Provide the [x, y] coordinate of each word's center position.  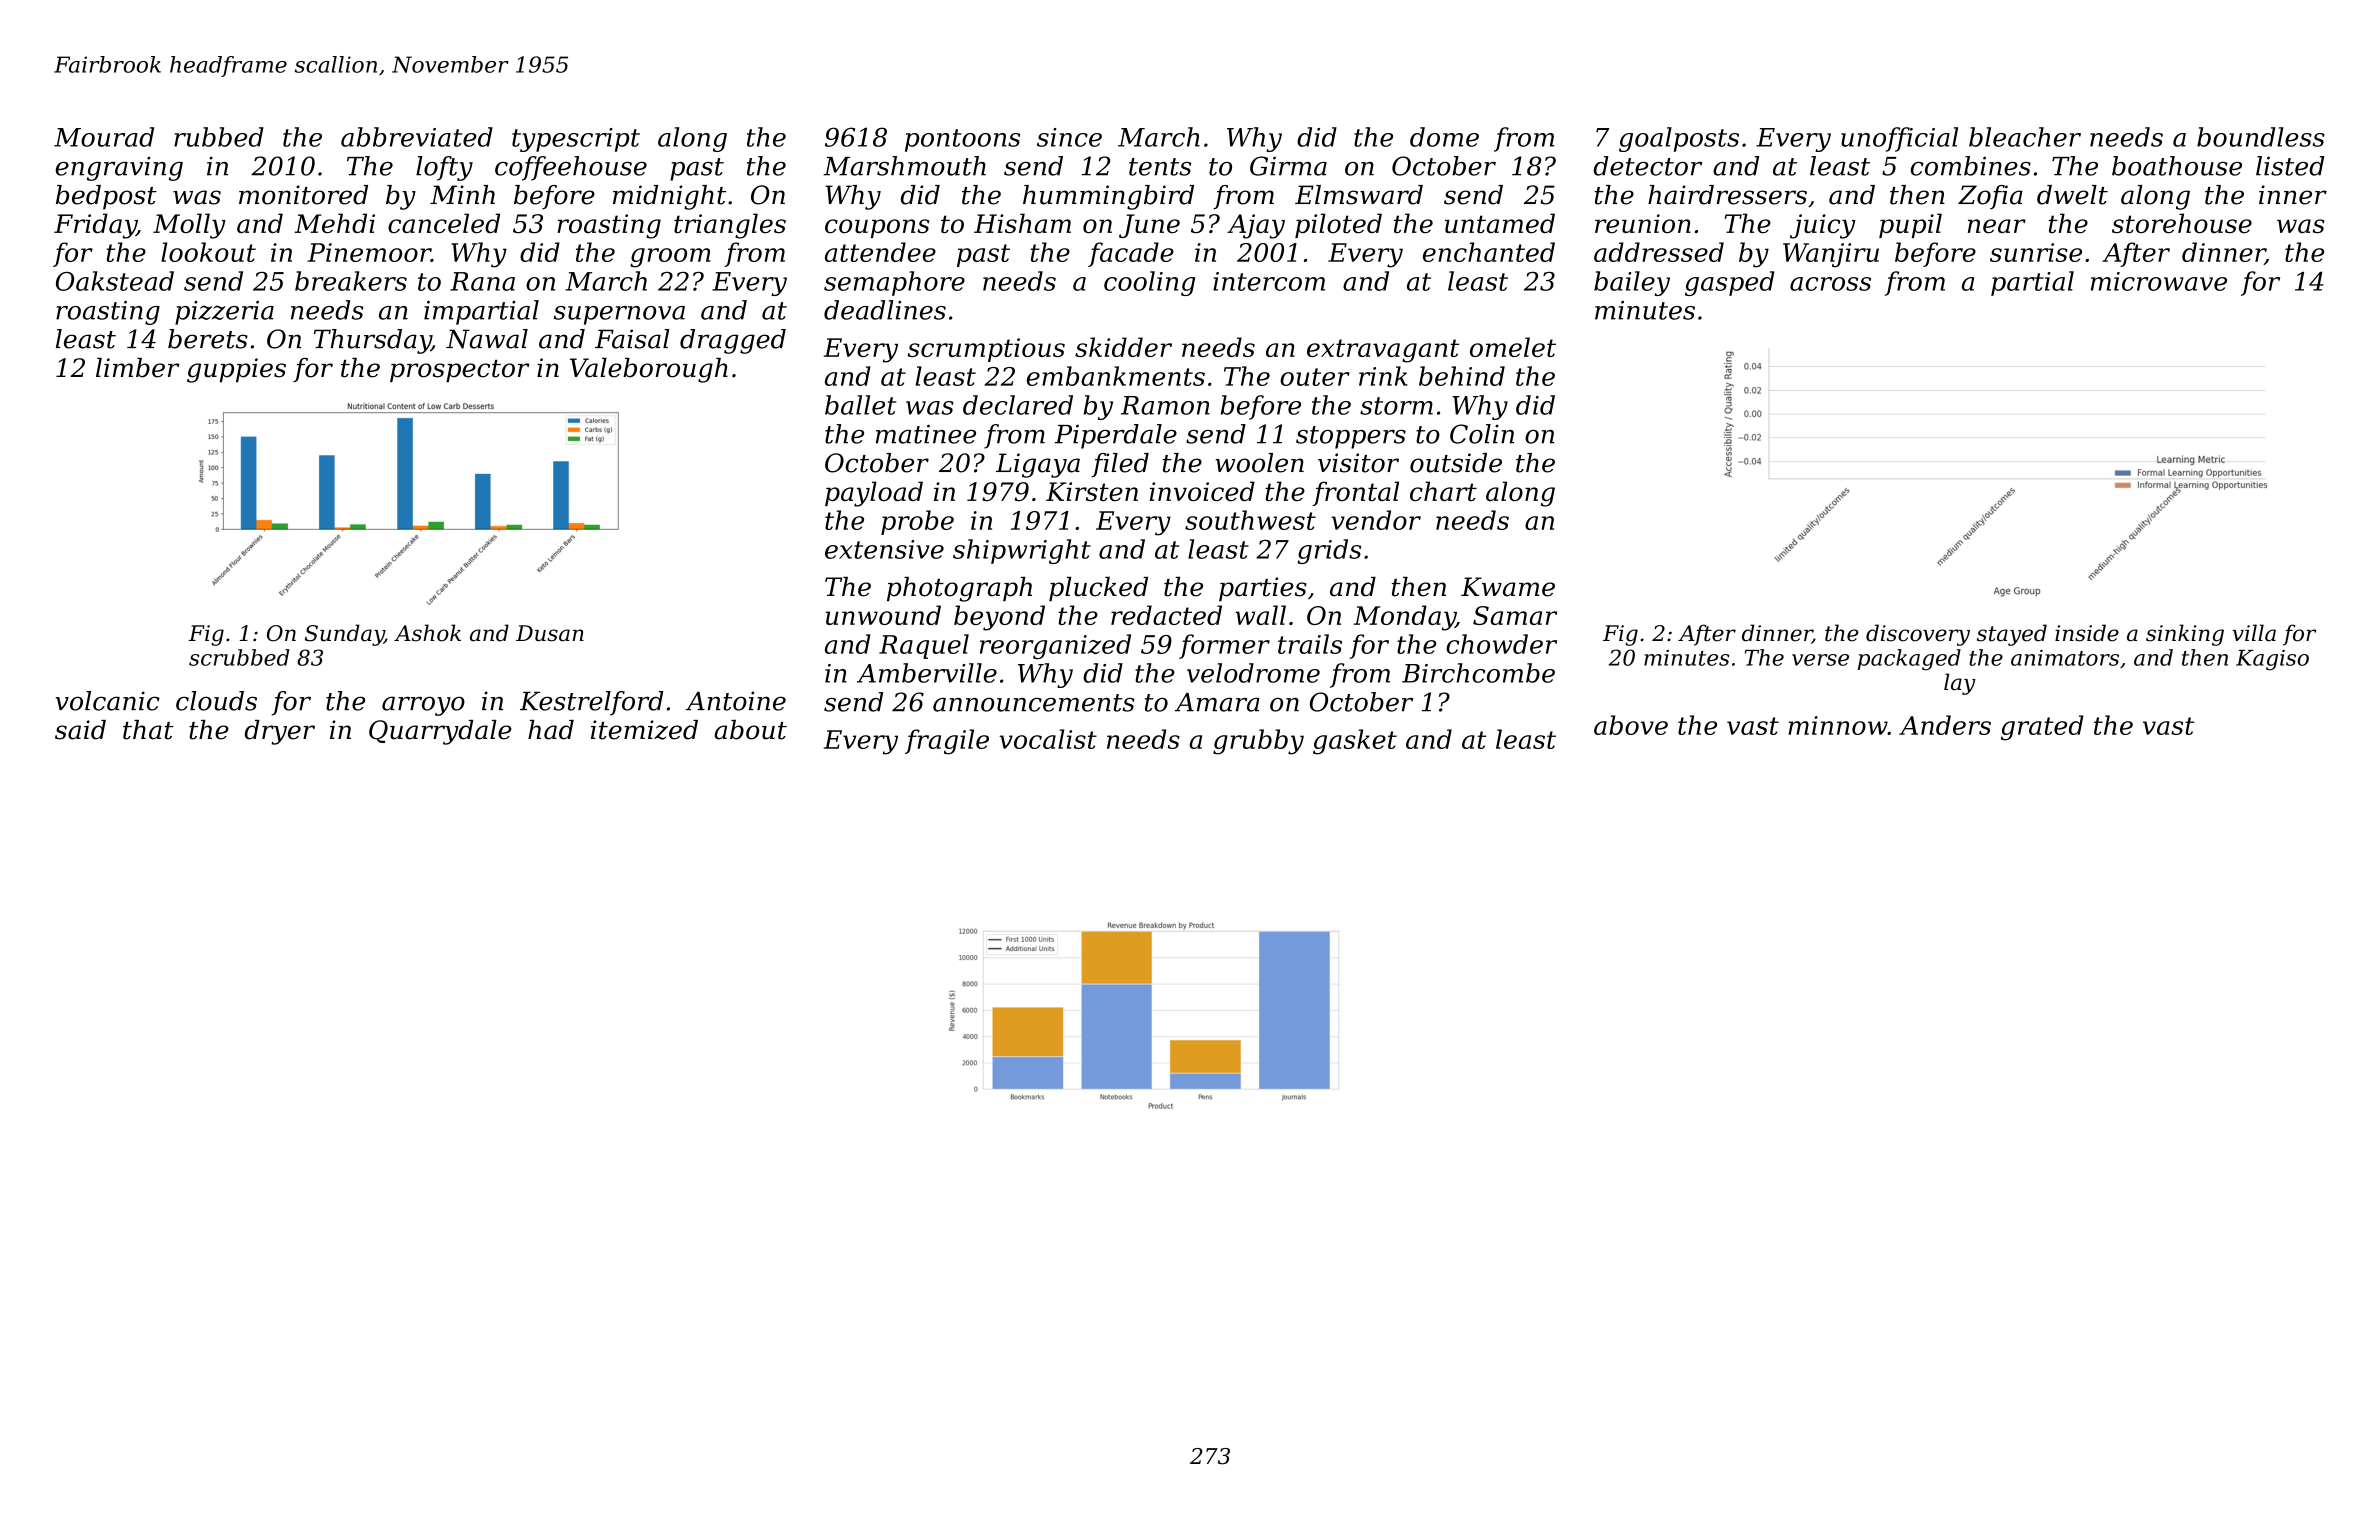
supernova [619, 315]
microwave [2159, 281]
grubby [1258, 742]
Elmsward [1359, 195]
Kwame [1508, 587]
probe [917, 522]
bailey [1632, 283]
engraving [119, 169]
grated [2042, 728]
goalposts [1679, 139]
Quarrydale [440, 732]
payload [874, 494]
